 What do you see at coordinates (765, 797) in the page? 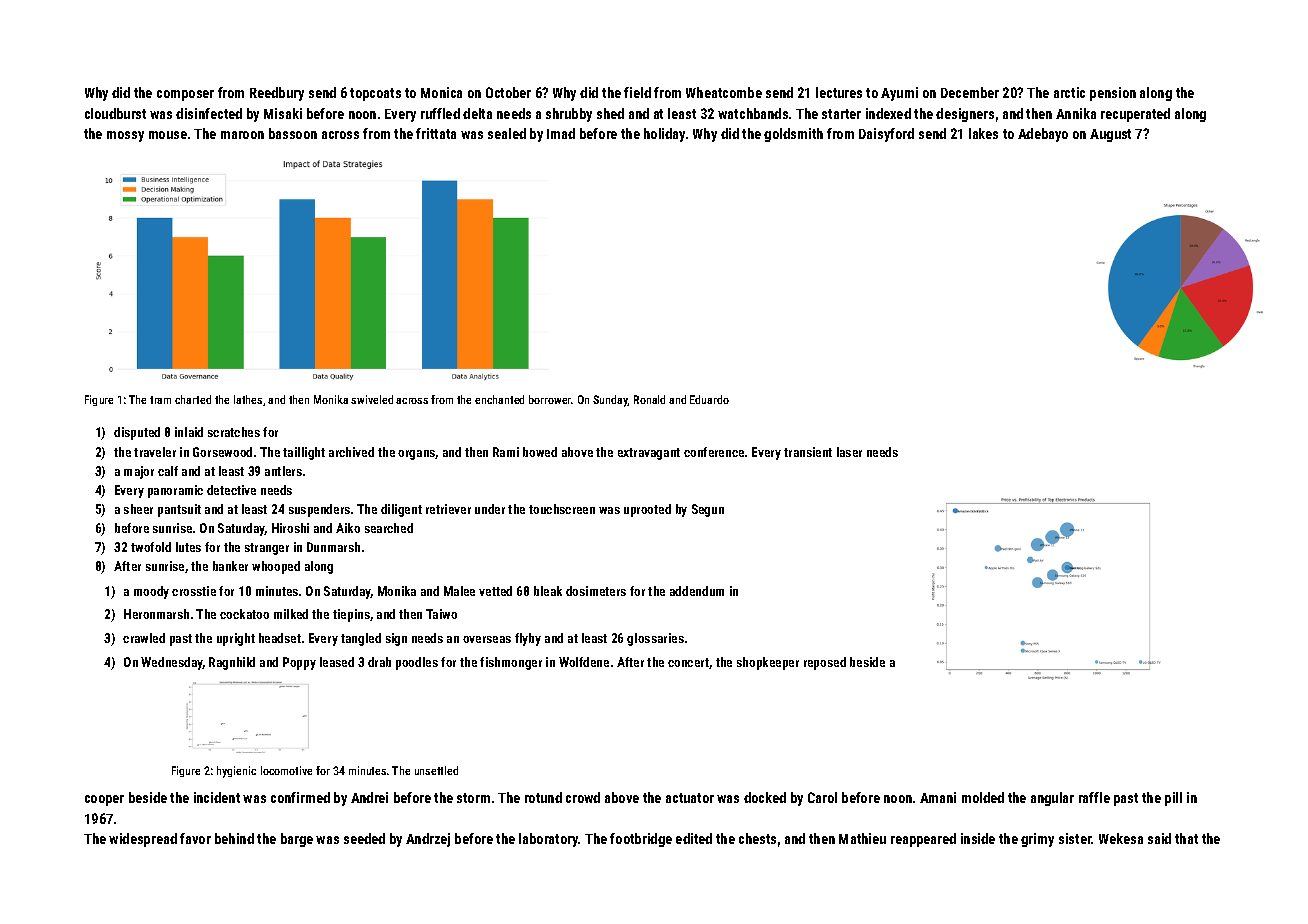
I see `docked` at bounding box center [765, 797].
